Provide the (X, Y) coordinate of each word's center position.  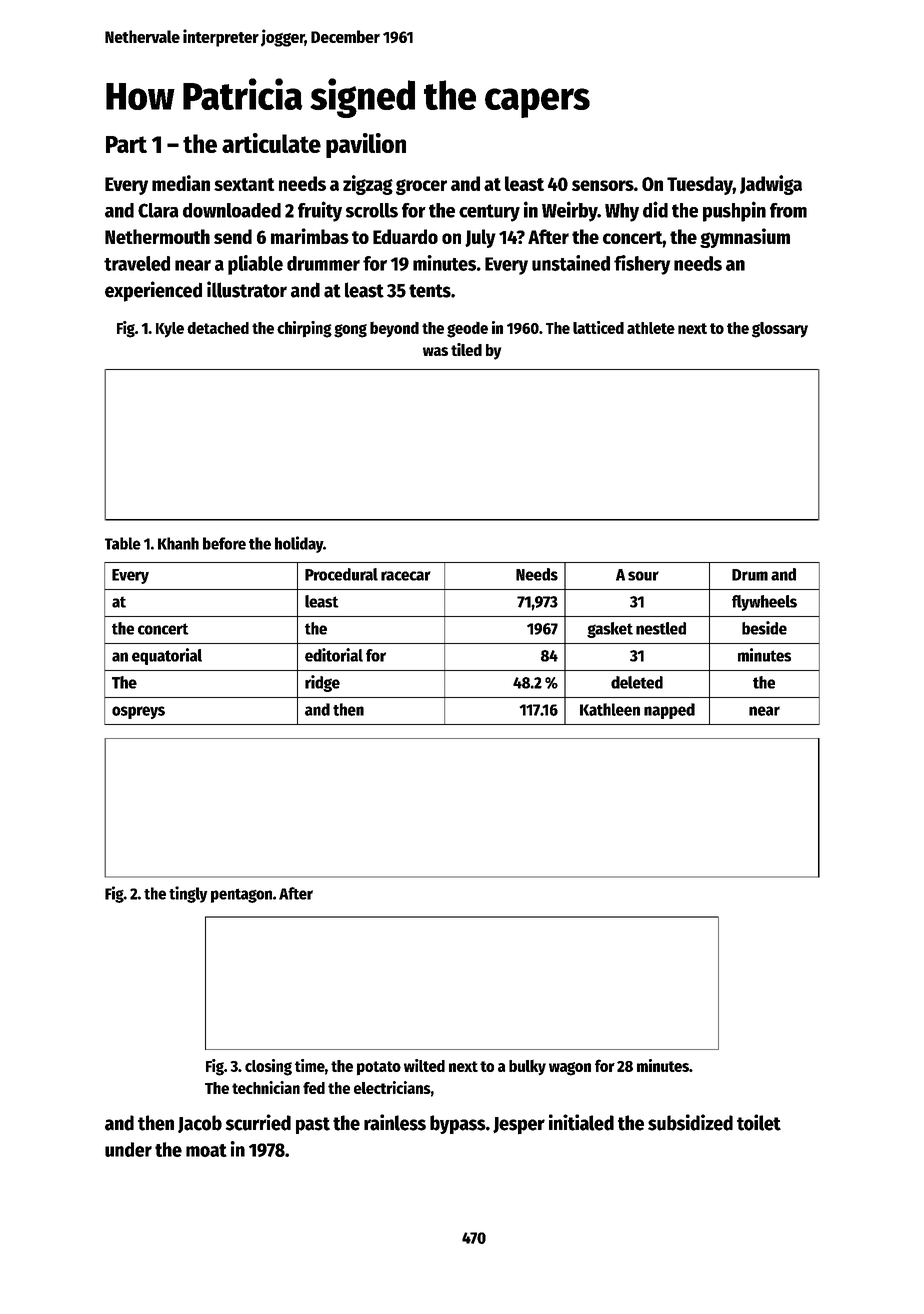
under (128, 1149)
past (313, 1125)
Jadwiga (771, 185)
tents (430, 291)
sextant (244, 184)
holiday (299, 544)
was (435, 351)
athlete (651, 328)
